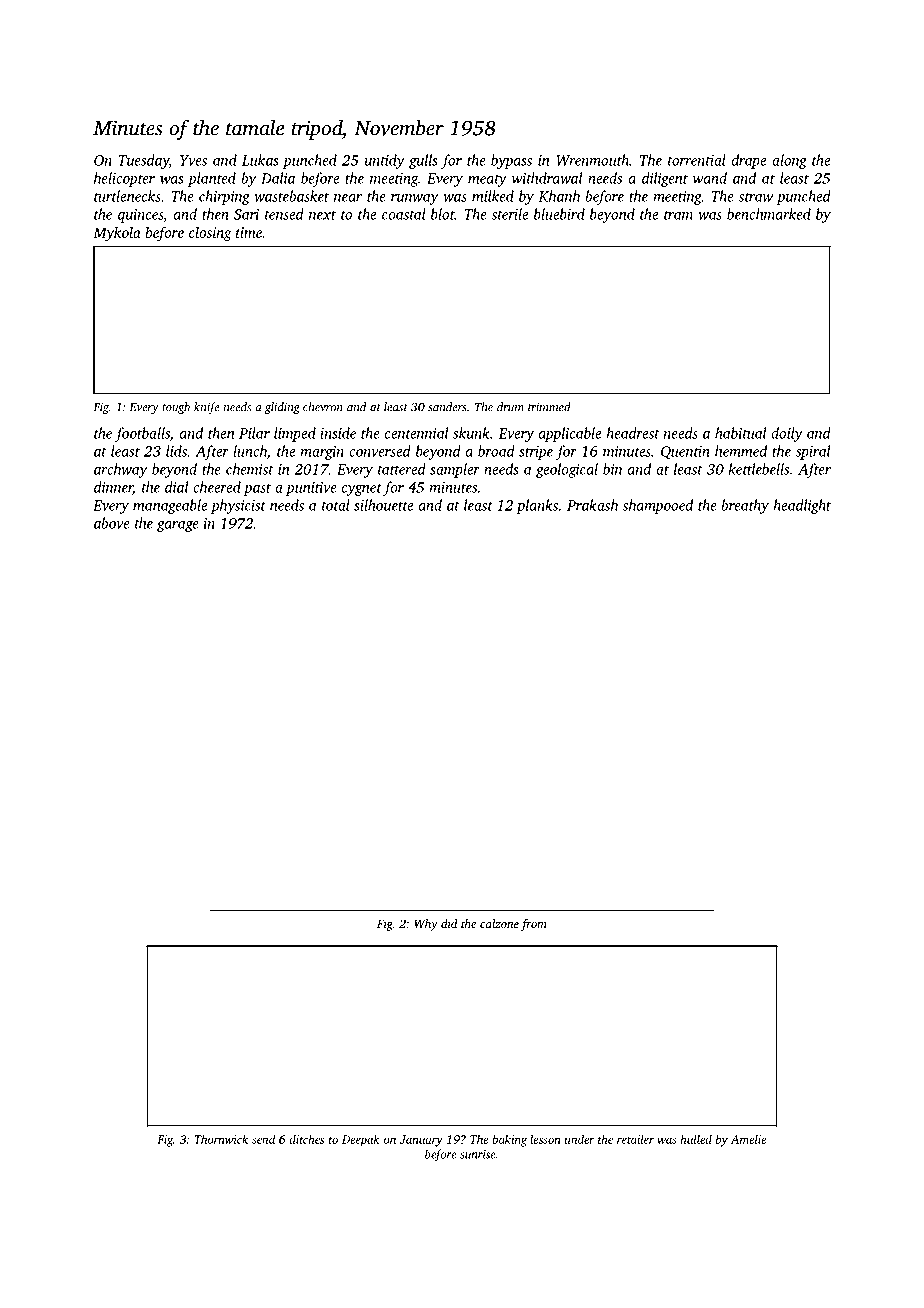  Describe the element at coordinates (657, 506) in the screenshot. I see `shampooed` at that location.
